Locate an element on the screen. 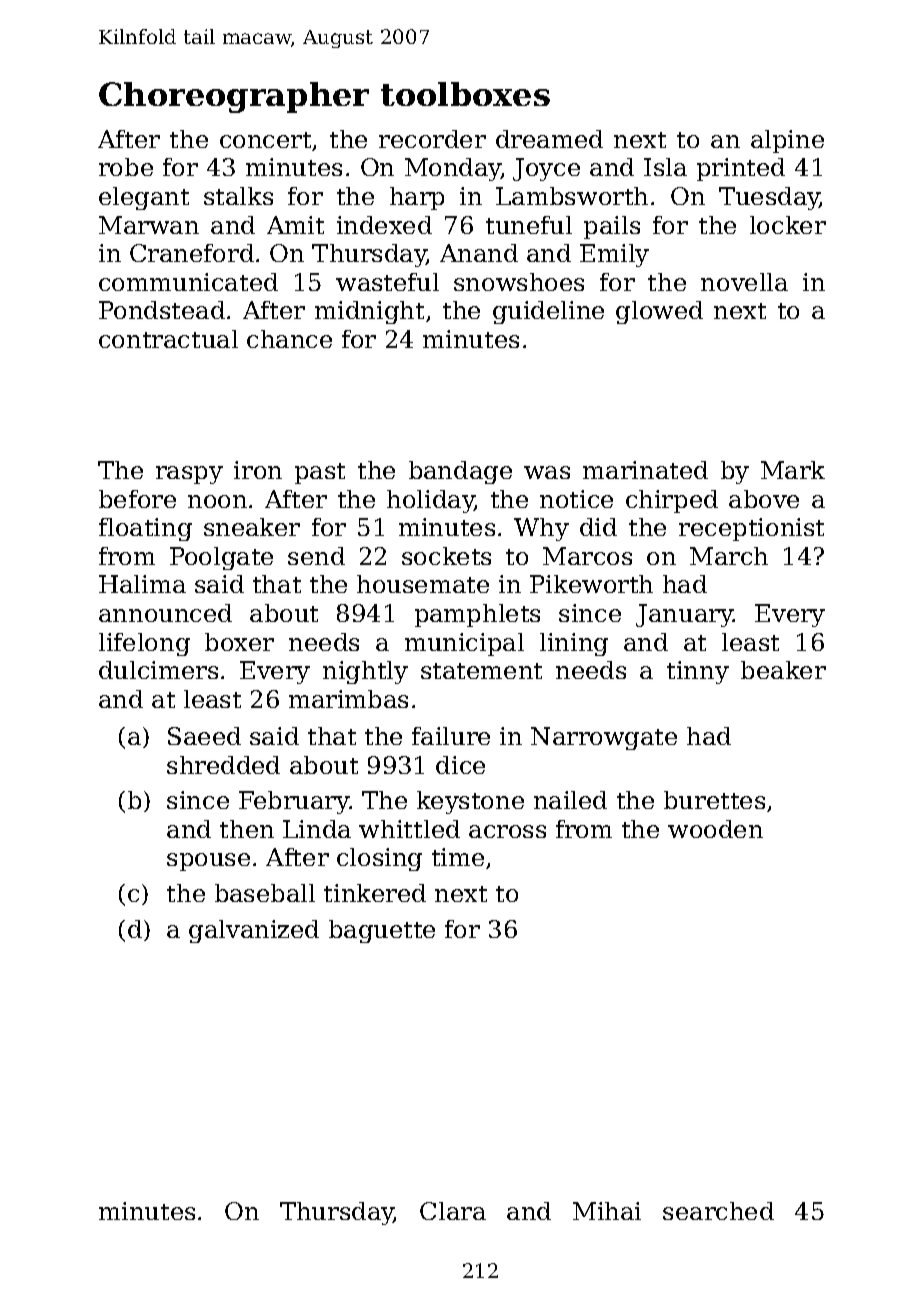 The height and width of the screenshot is (1311, 924). boxer is located at coordinates (239, 642).
